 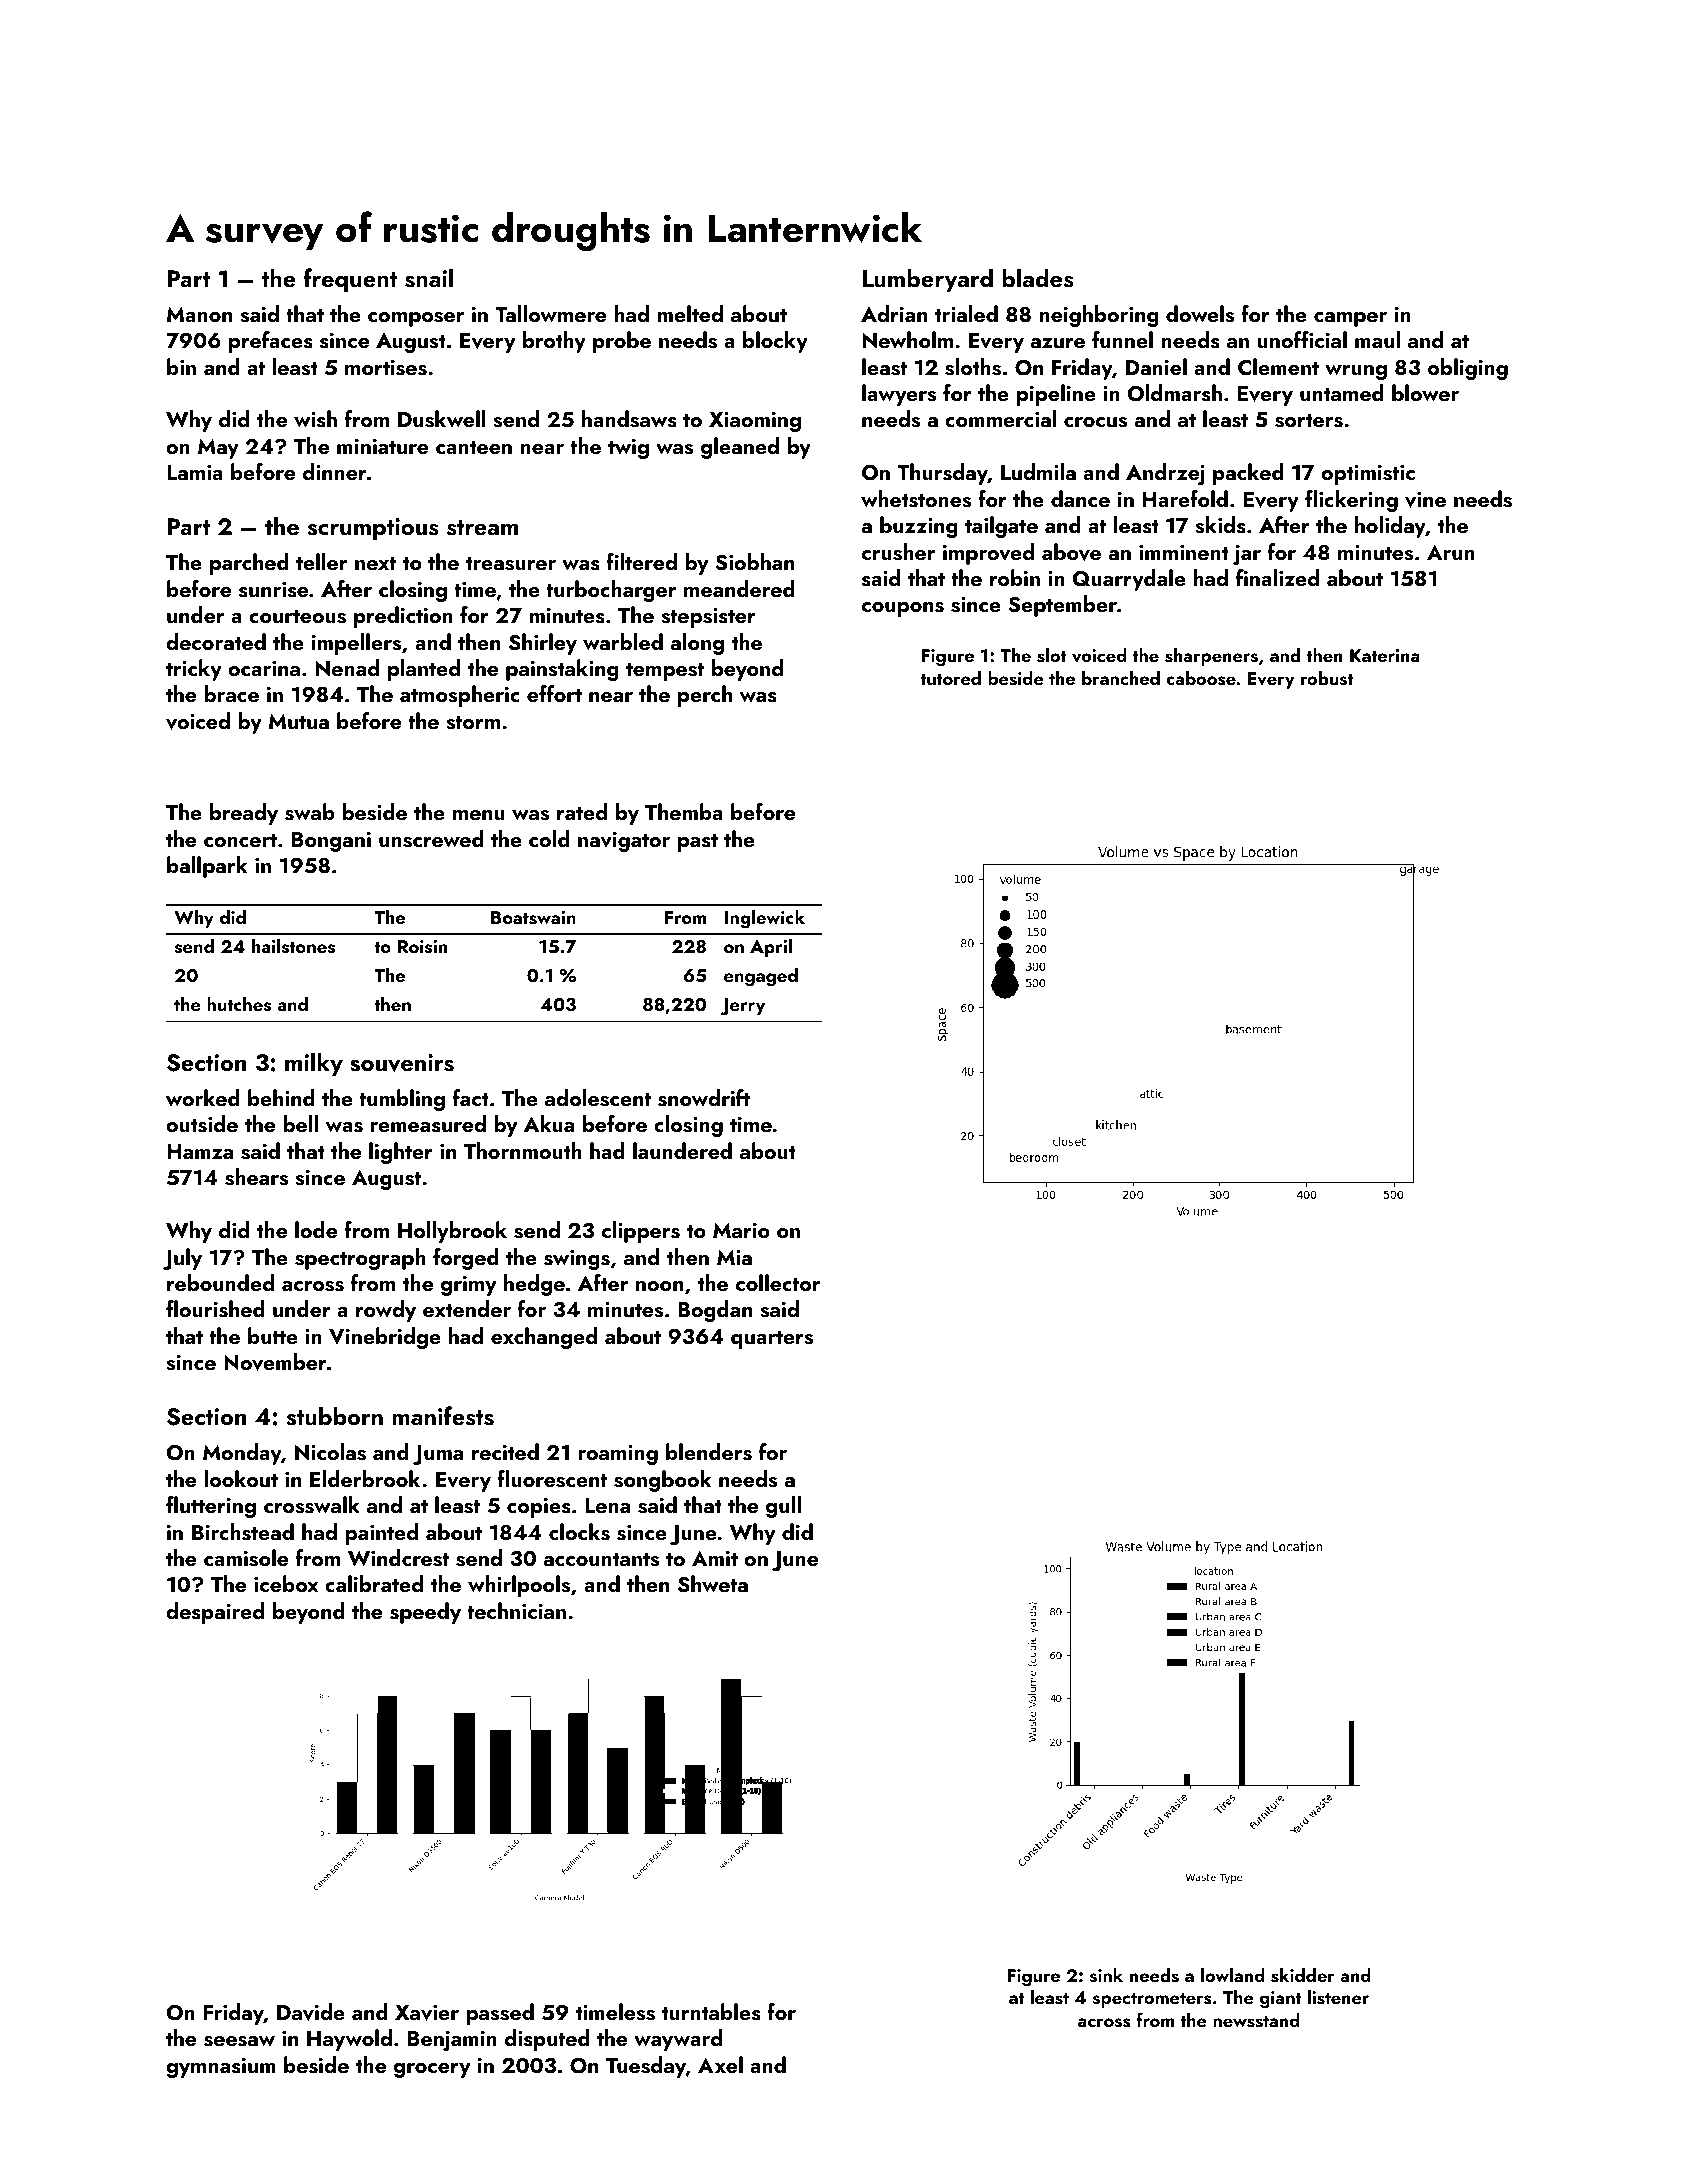 What do you see at coordinates (1350, 319) in the screenshot?
I see `camper` at bounding box center [1350, 319].
